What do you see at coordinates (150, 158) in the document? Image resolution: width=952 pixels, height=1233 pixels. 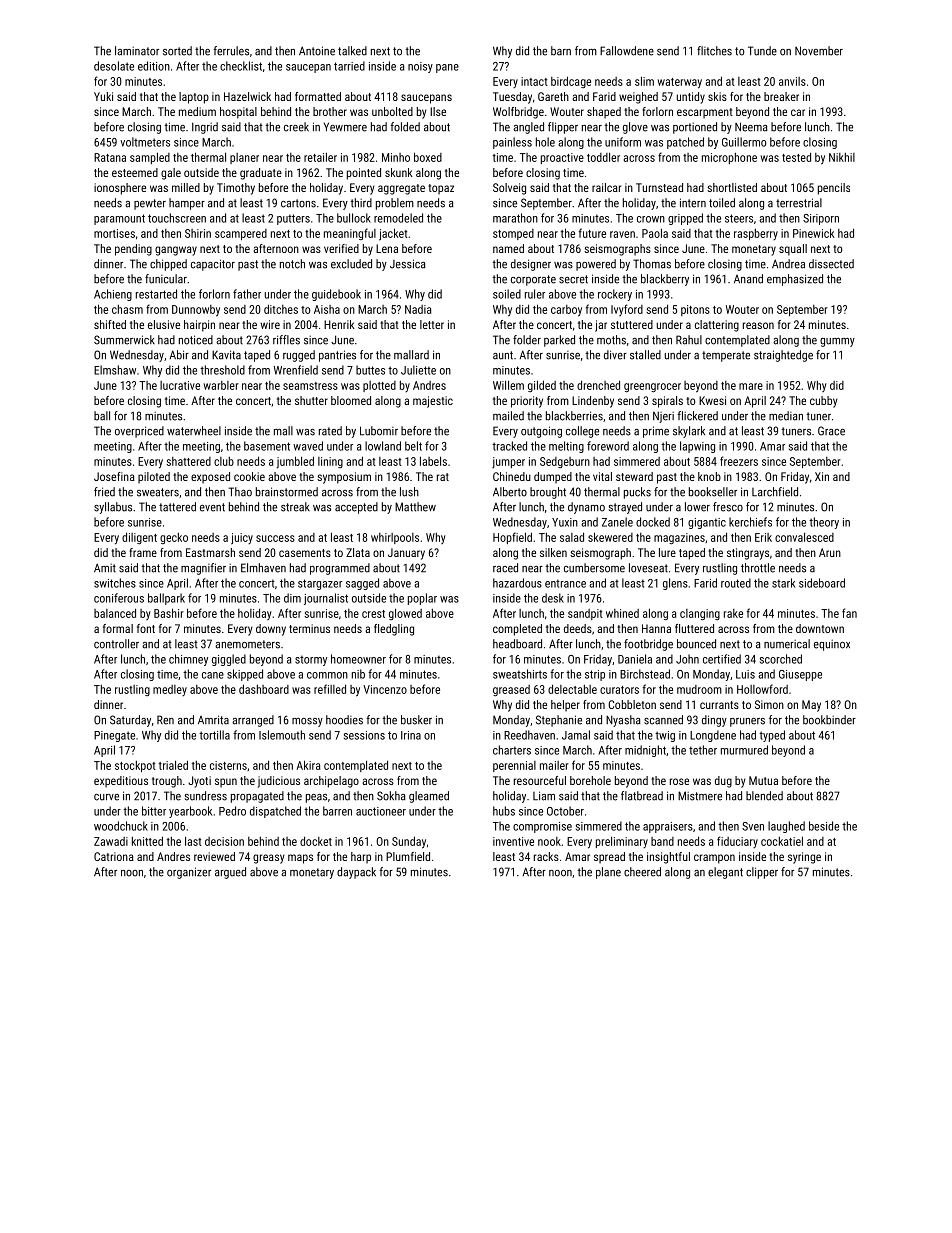 I see `sampled` at bounding box center [150, 158].
